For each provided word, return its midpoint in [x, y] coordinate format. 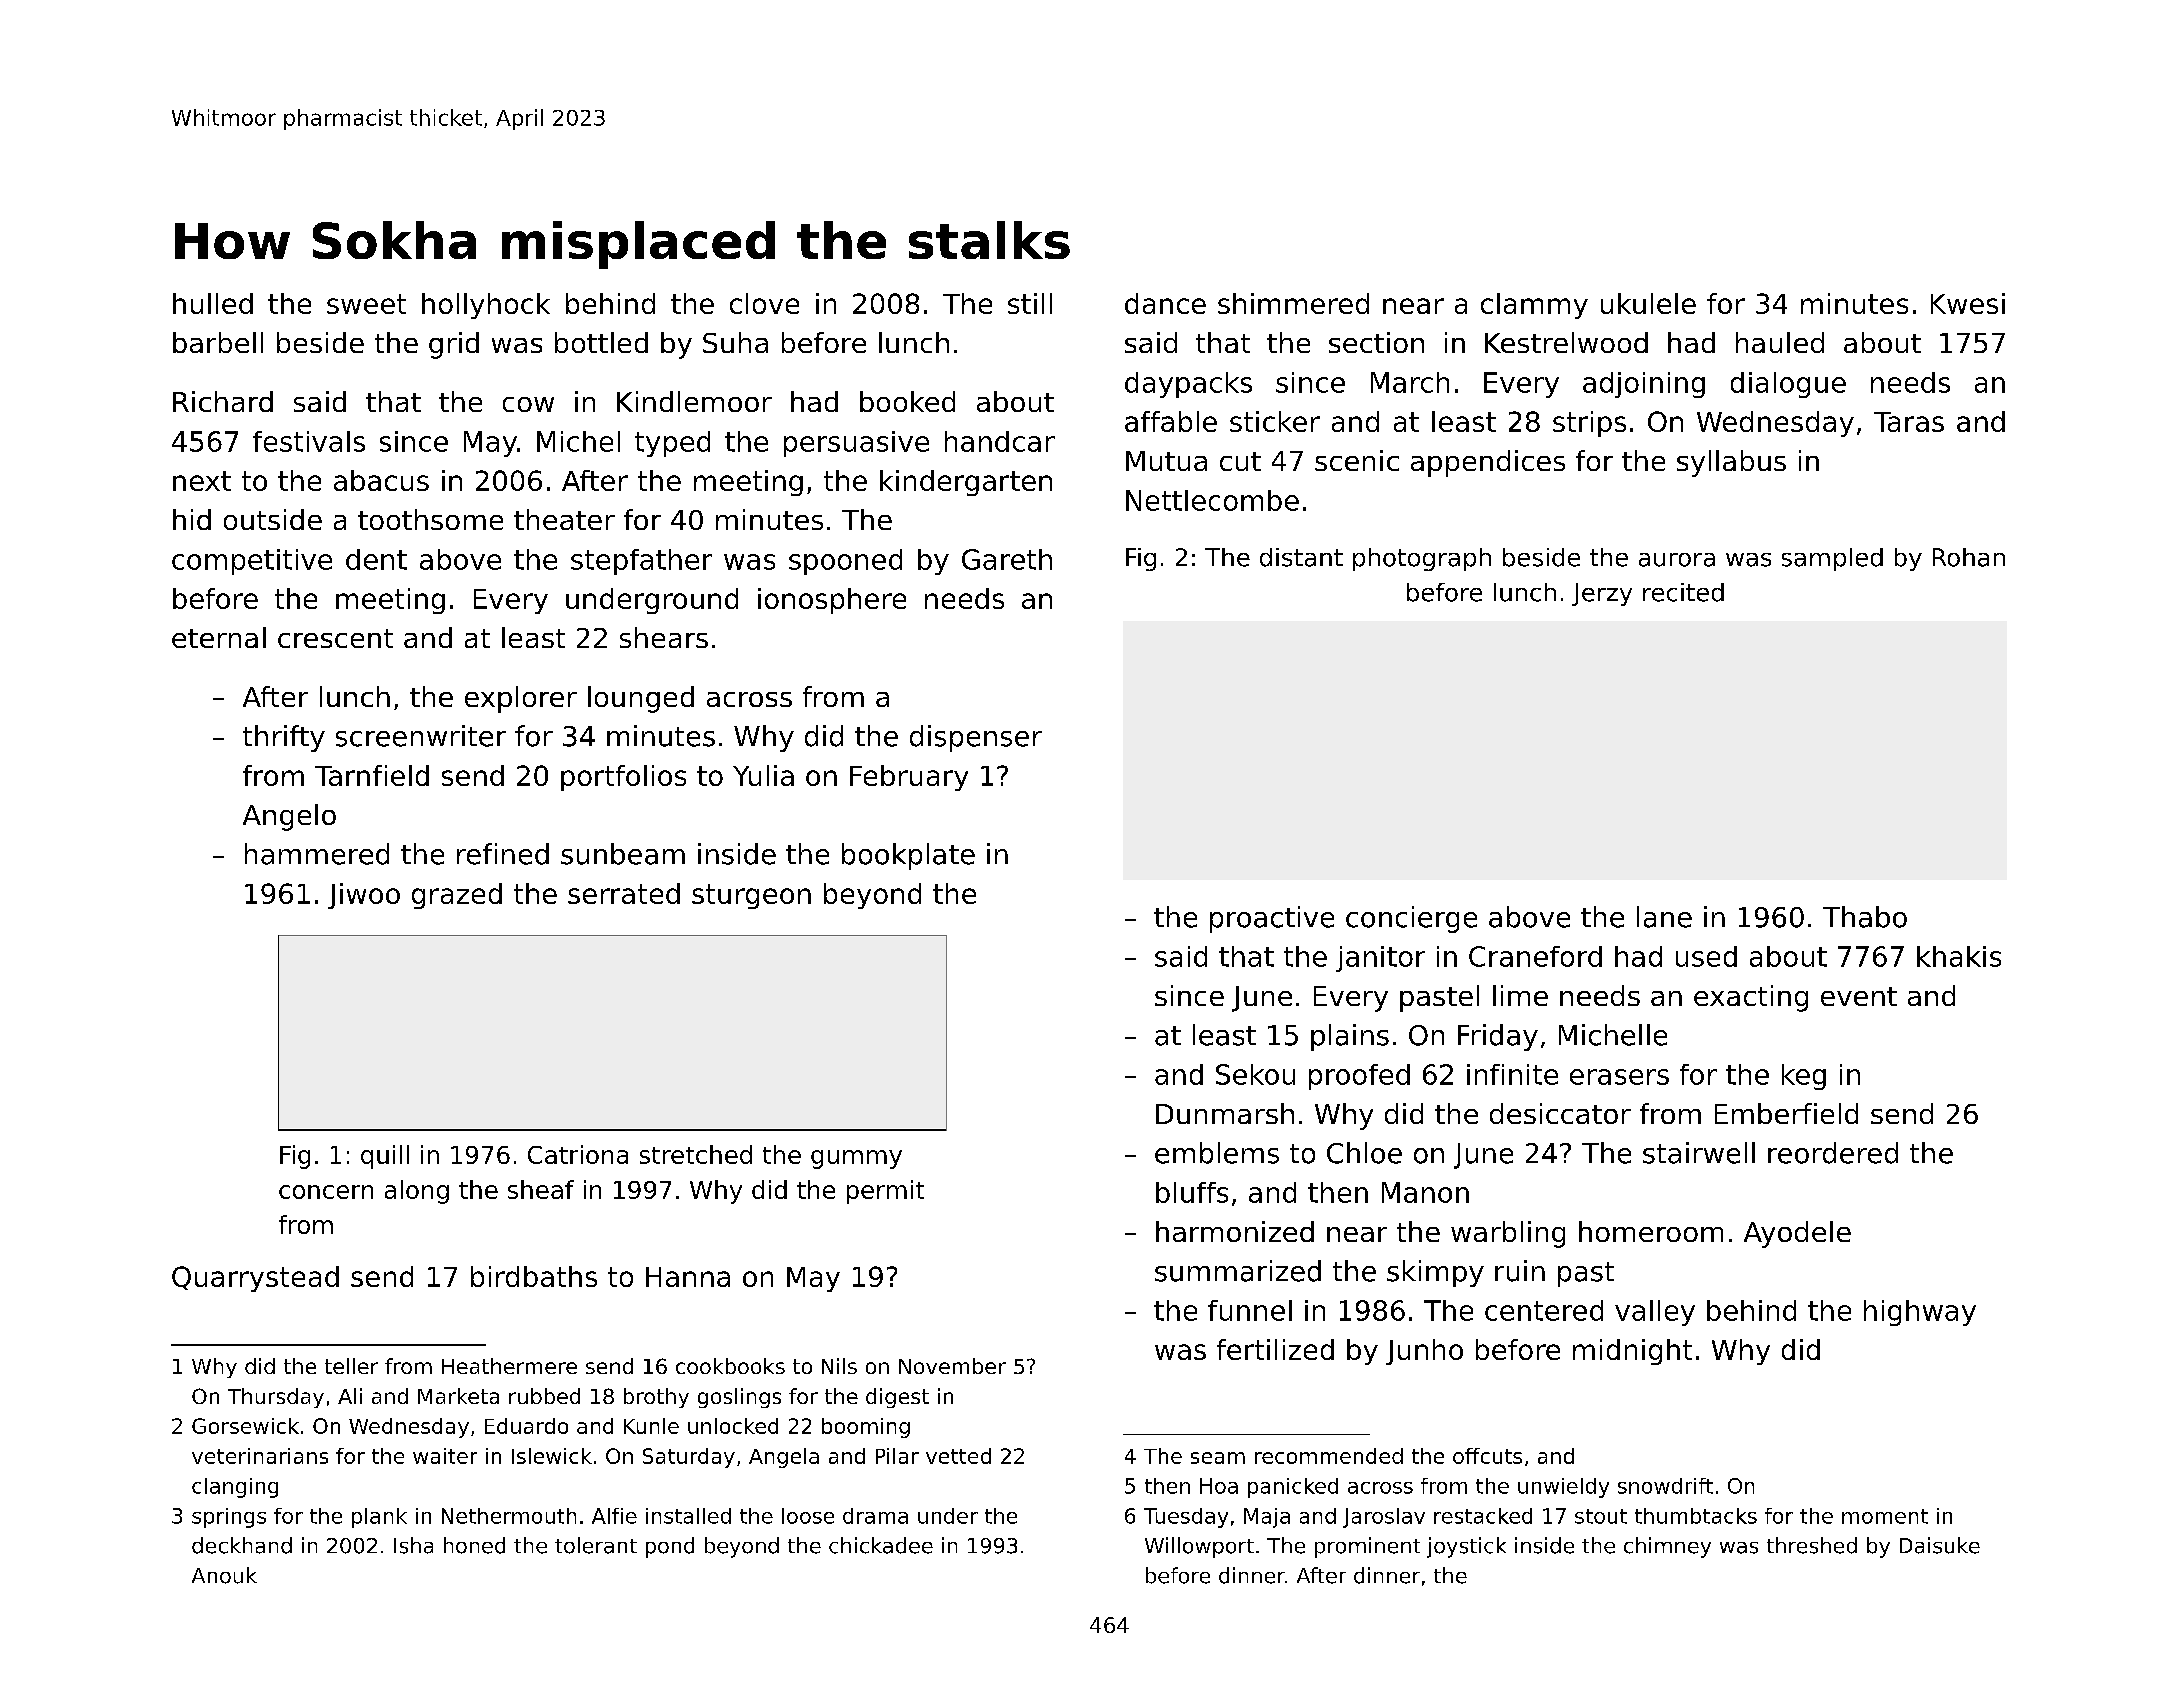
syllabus [1731, 463]
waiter [445, 1456]
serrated [624, 893]
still [1030, 303]
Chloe [1364, 1153]
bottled [601, 342]
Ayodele [1797, 1234]
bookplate [908, 856]
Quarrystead [255, 1279]
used [1706, 956]
